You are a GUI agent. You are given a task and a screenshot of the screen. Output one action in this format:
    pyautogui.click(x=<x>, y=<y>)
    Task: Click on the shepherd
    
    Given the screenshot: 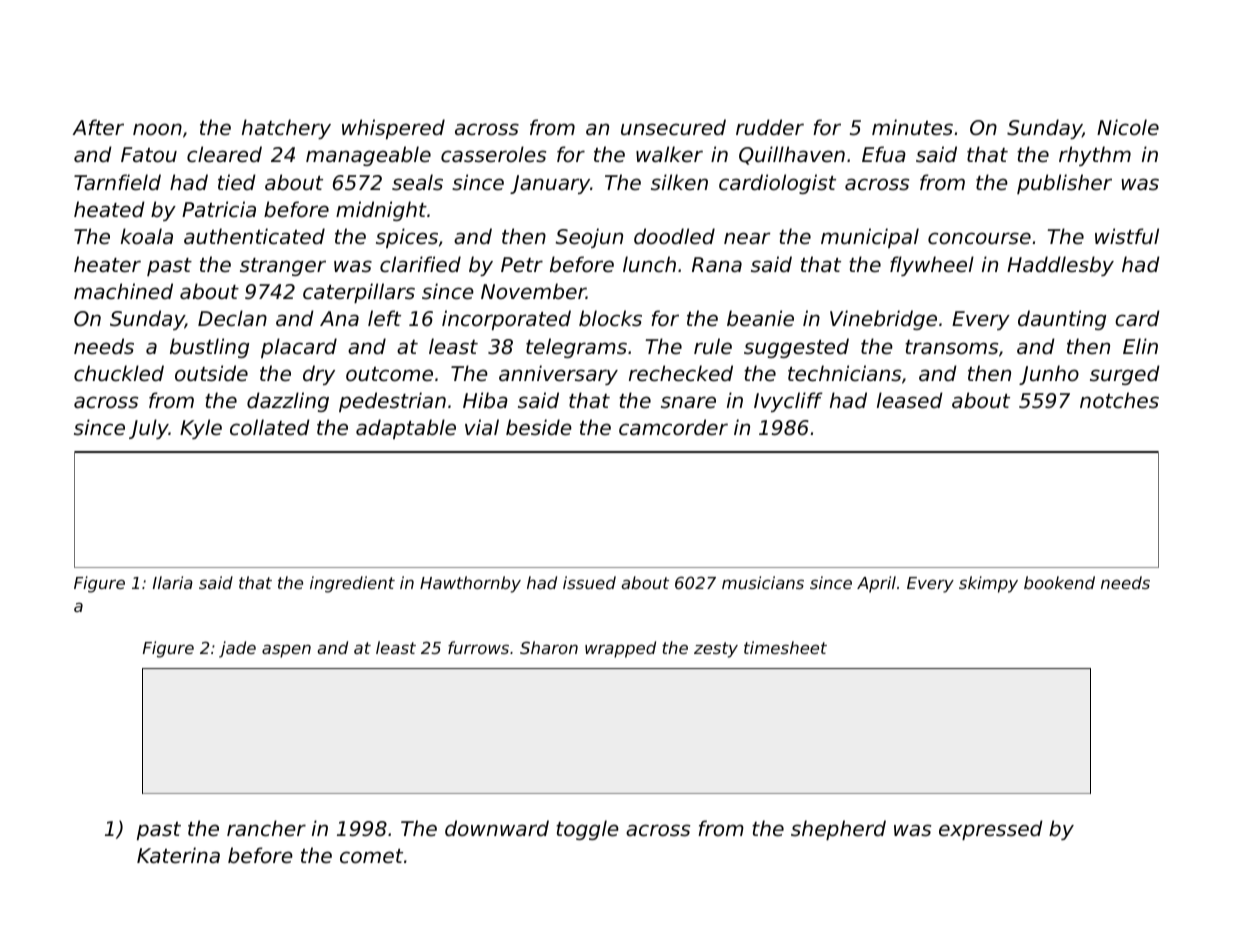 What is the action you would take?
    pyautogui.click(x=838, y=830)
